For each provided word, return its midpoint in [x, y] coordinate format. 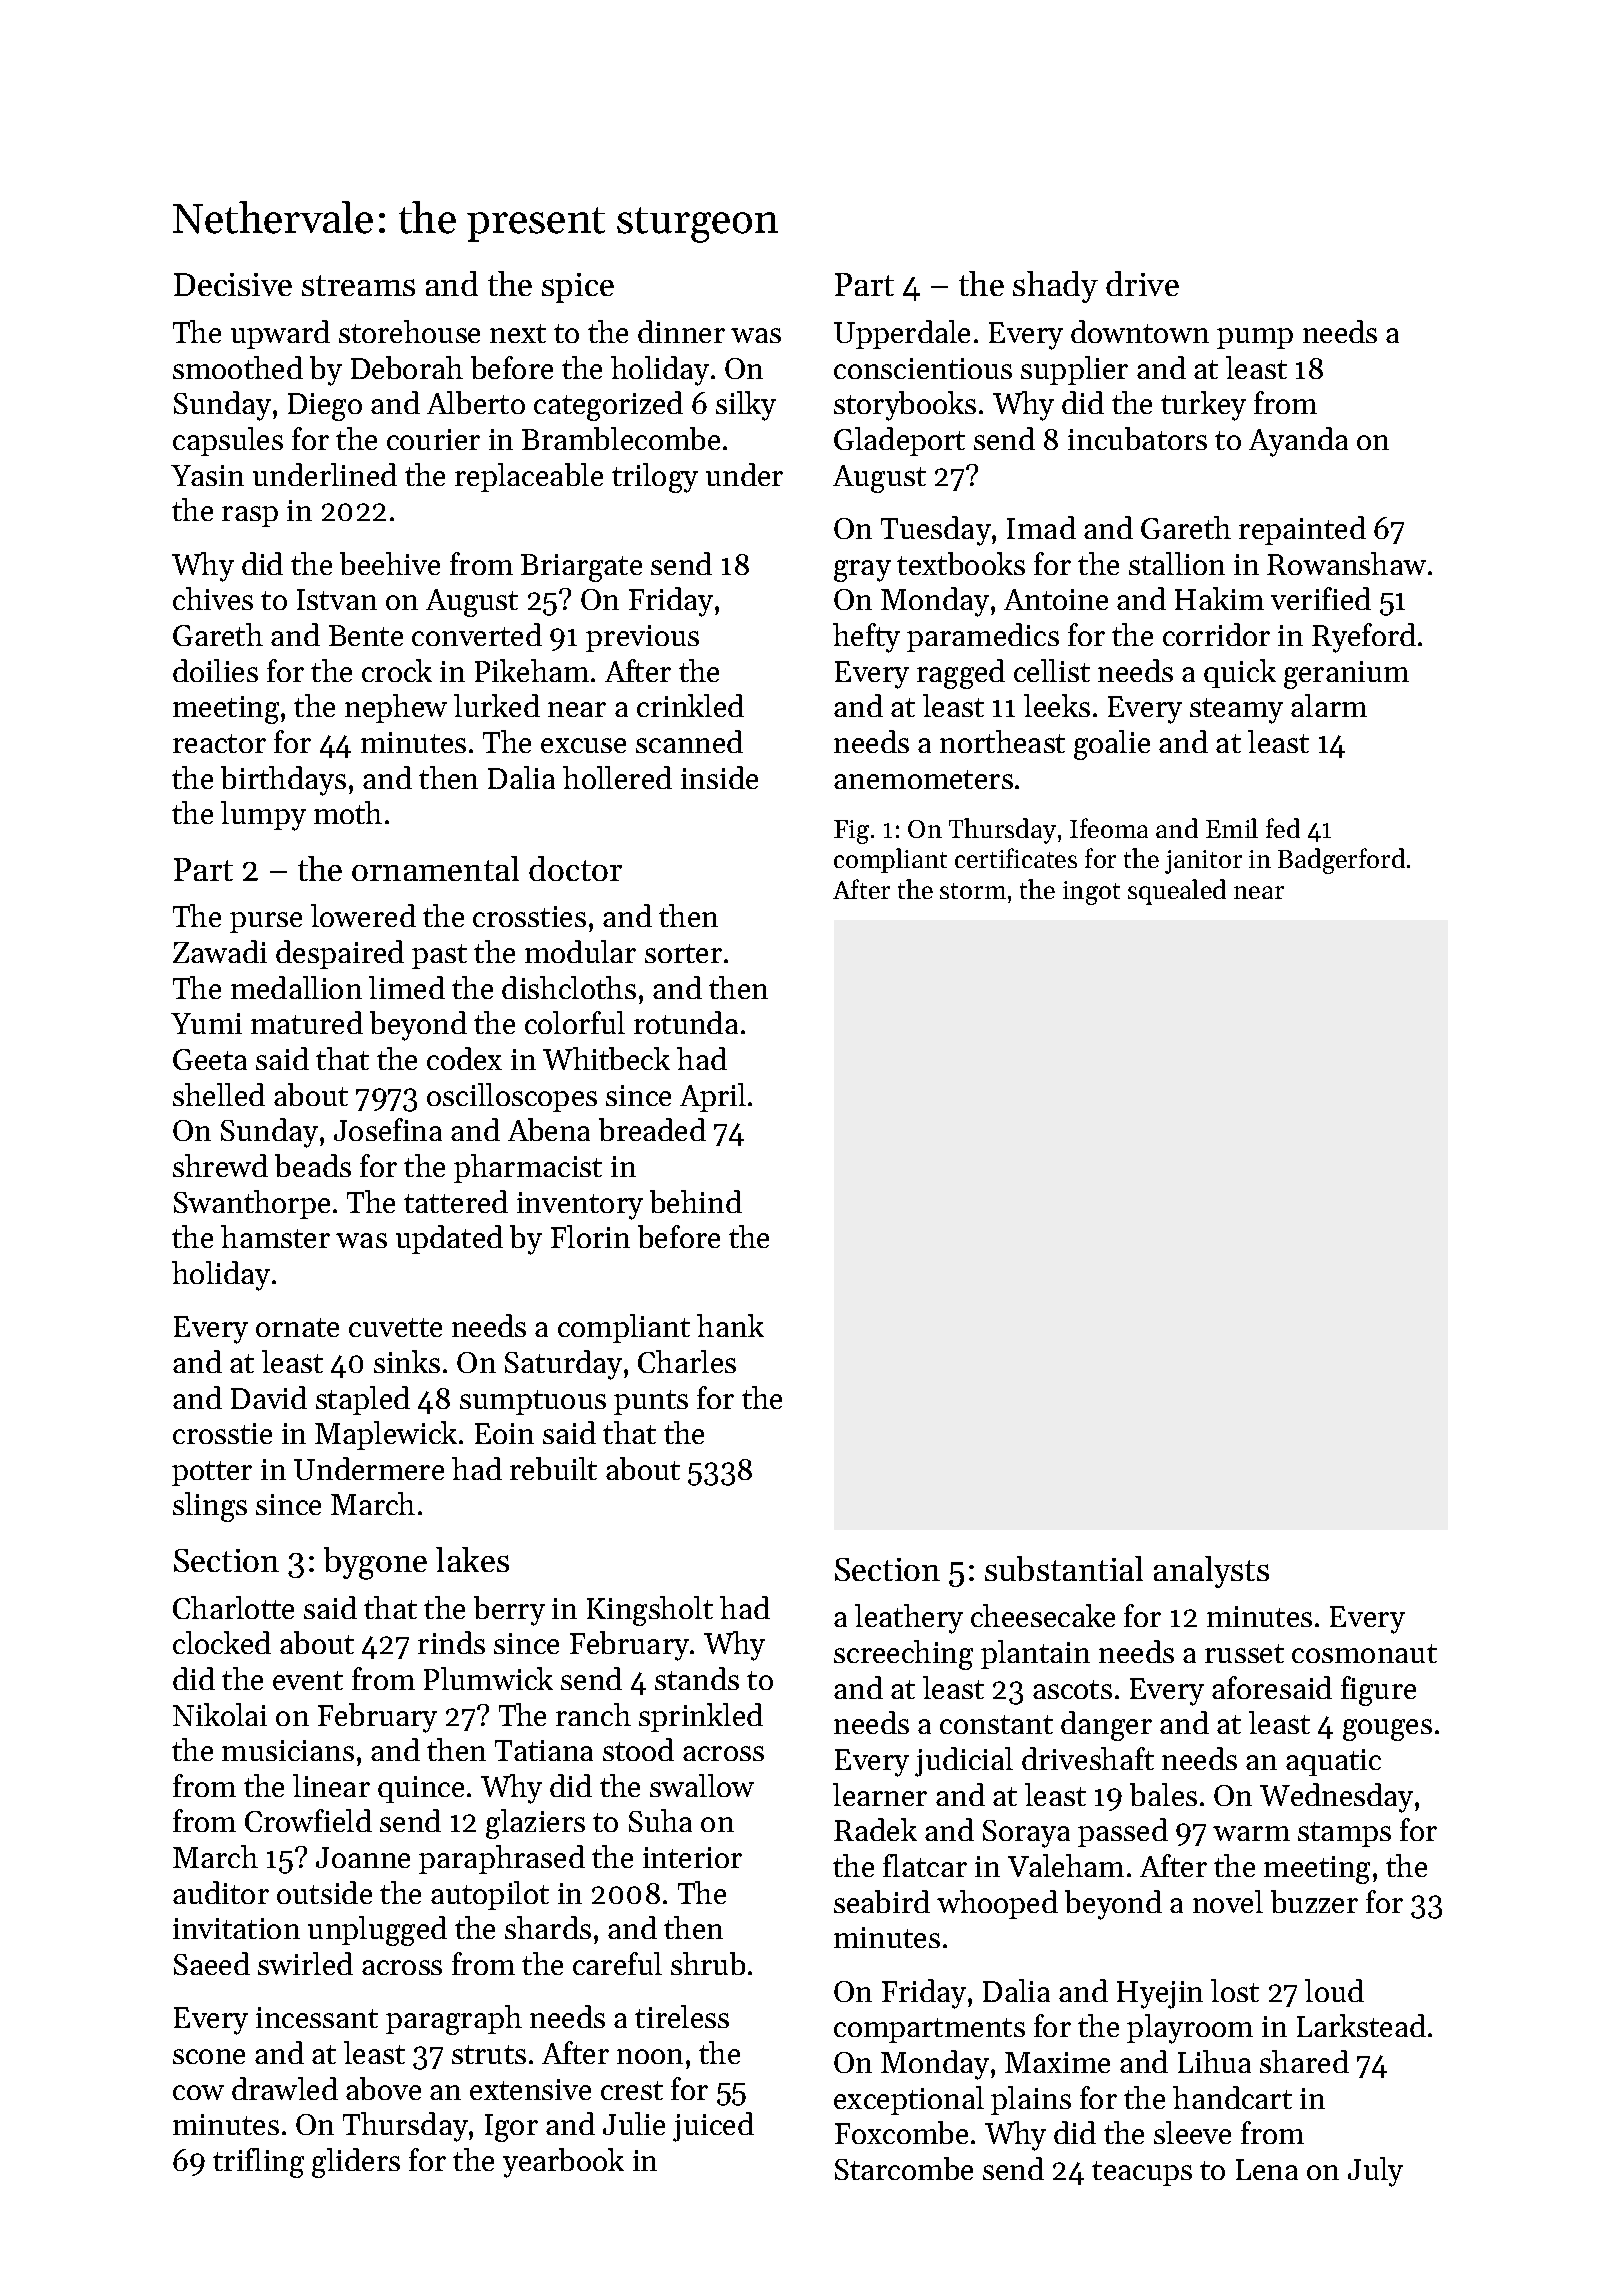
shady [1055, 287]
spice [578, 288]
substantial [1064, 1568]
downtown [1140, 331]
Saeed [212, 1963]
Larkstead [1361, 2025]
